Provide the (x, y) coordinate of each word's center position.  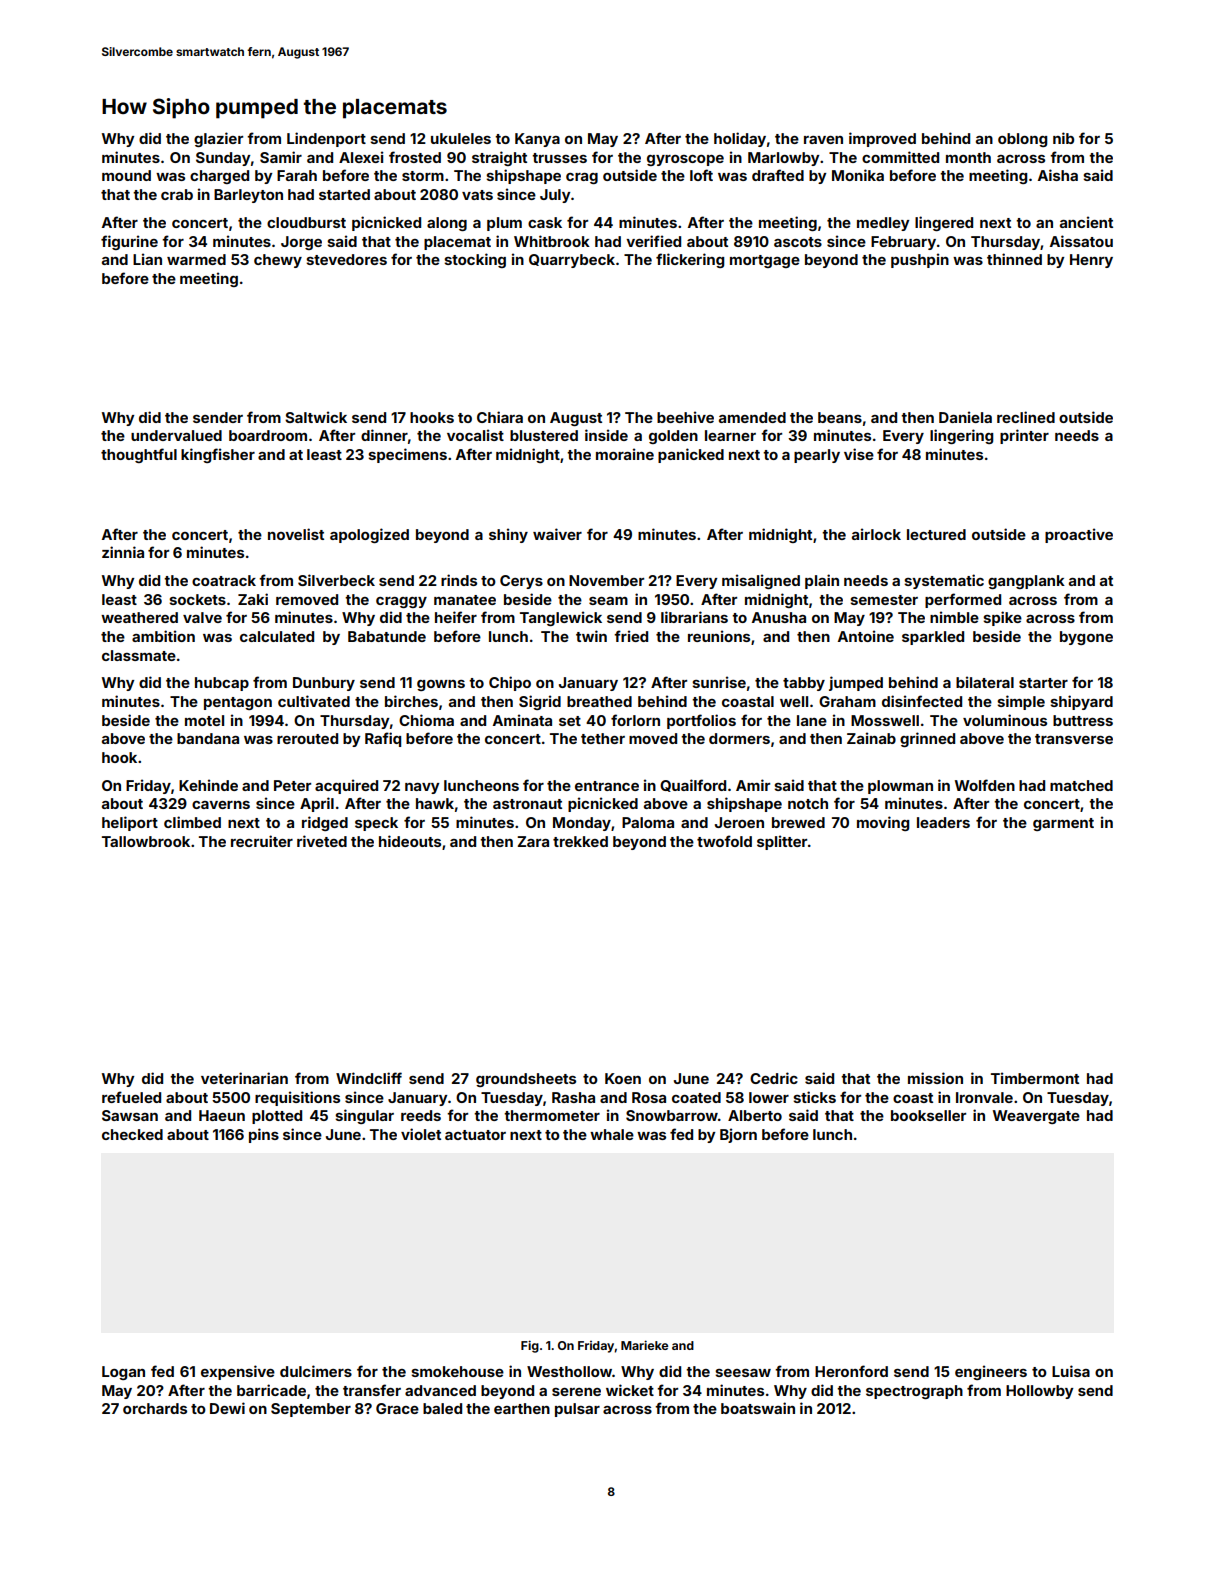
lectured (936, 534)
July (555, 196)
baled (442, 1408)
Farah (297, 175)
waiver (557, 534)
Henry (1091, 261)
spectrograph (914, 1392)
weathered (139, 617)
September (311, 1410)
